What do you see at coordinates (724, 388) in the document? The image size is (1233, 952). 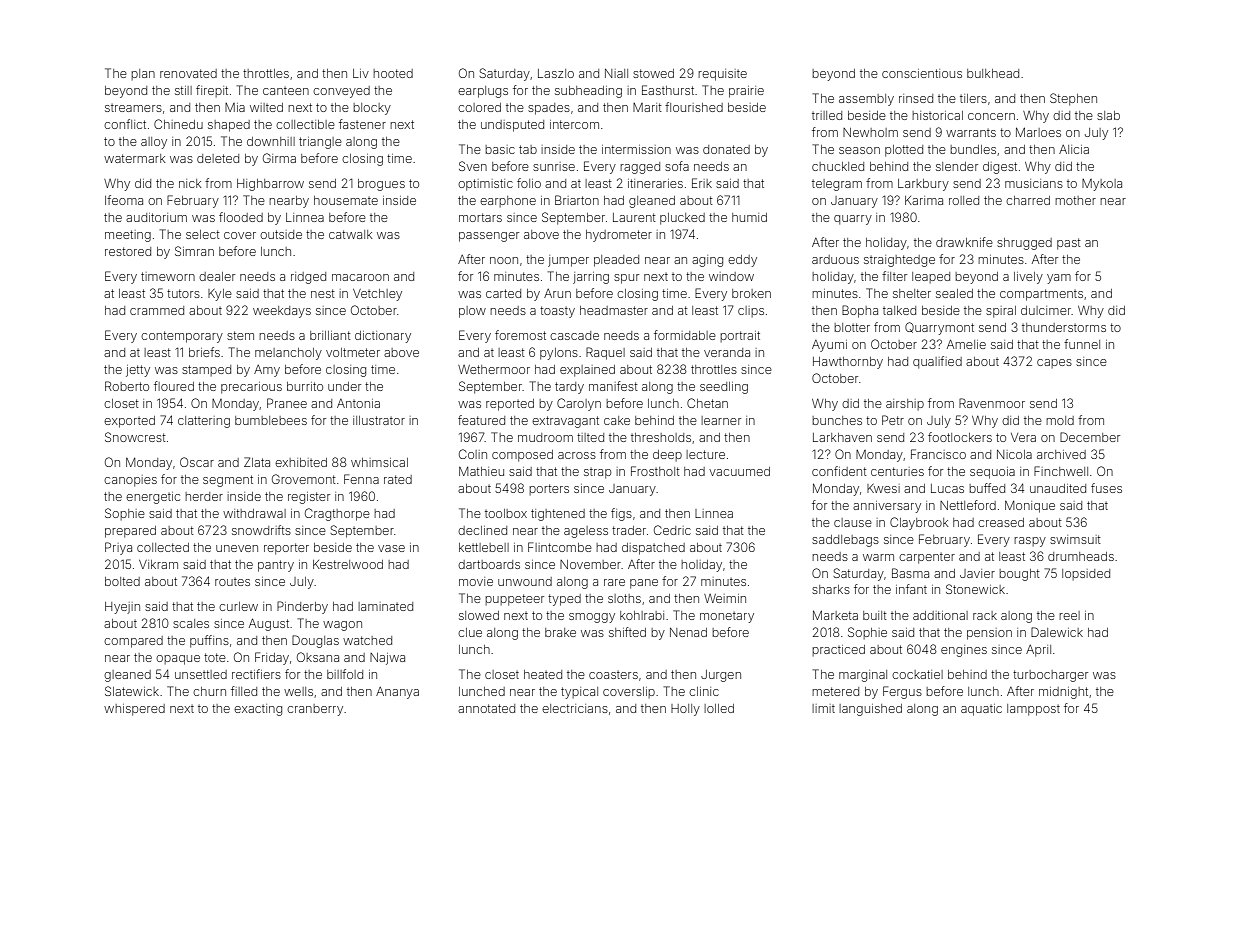 I see `seedling` at bounding box center [724, 388].
